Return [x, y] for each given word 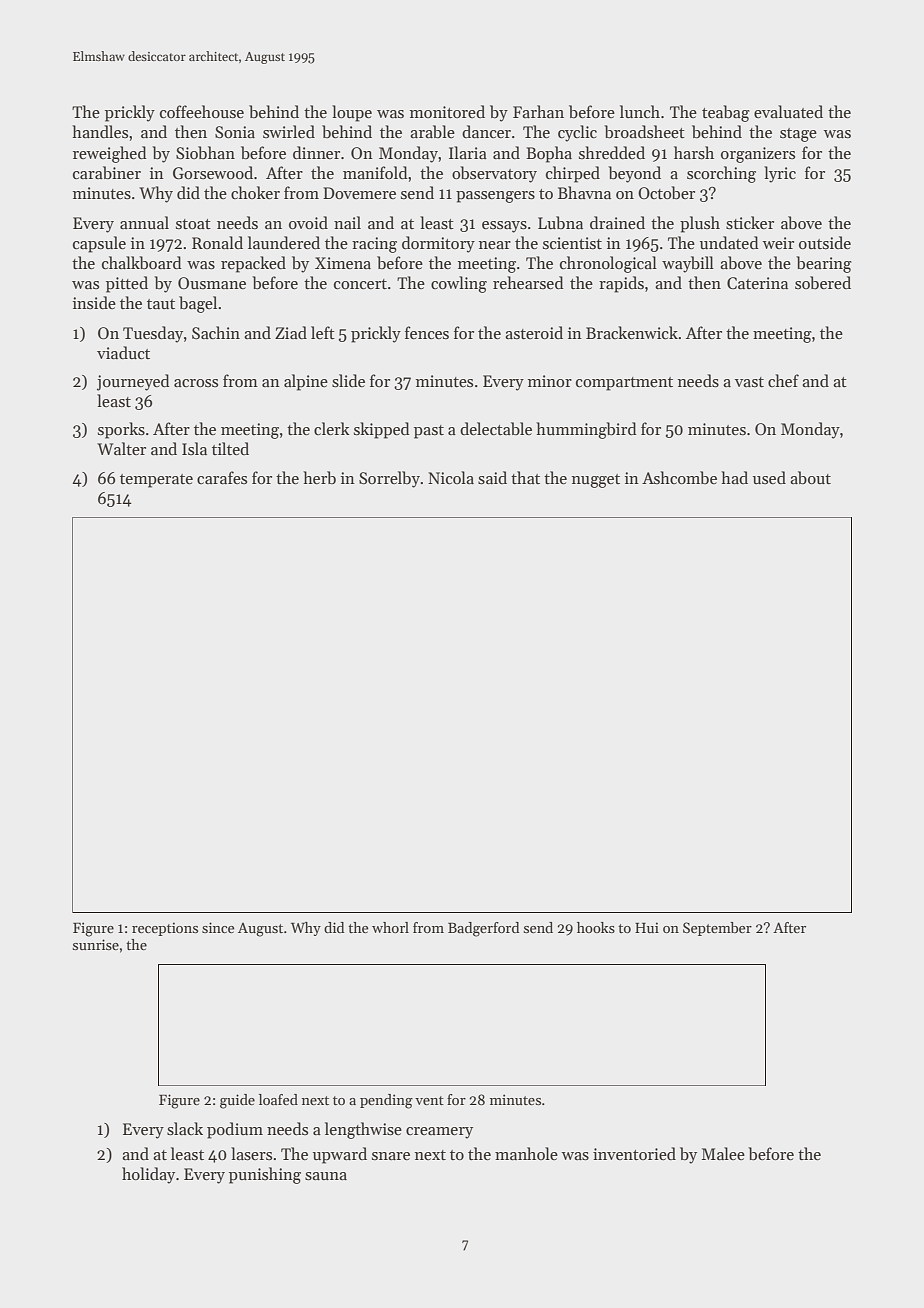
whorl [390, 927]
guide [237, 1101]
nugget [596, 481]
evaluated [788, 111]
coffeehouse [202, 111]
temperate [156, 481]
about [810, 478]
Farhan [538, 111]
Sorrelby [389, 479]
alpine [306, 382]
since [218, 927]
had [734, 477]
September [717, 929]
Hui [647, 927]
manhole [526, 1153]
